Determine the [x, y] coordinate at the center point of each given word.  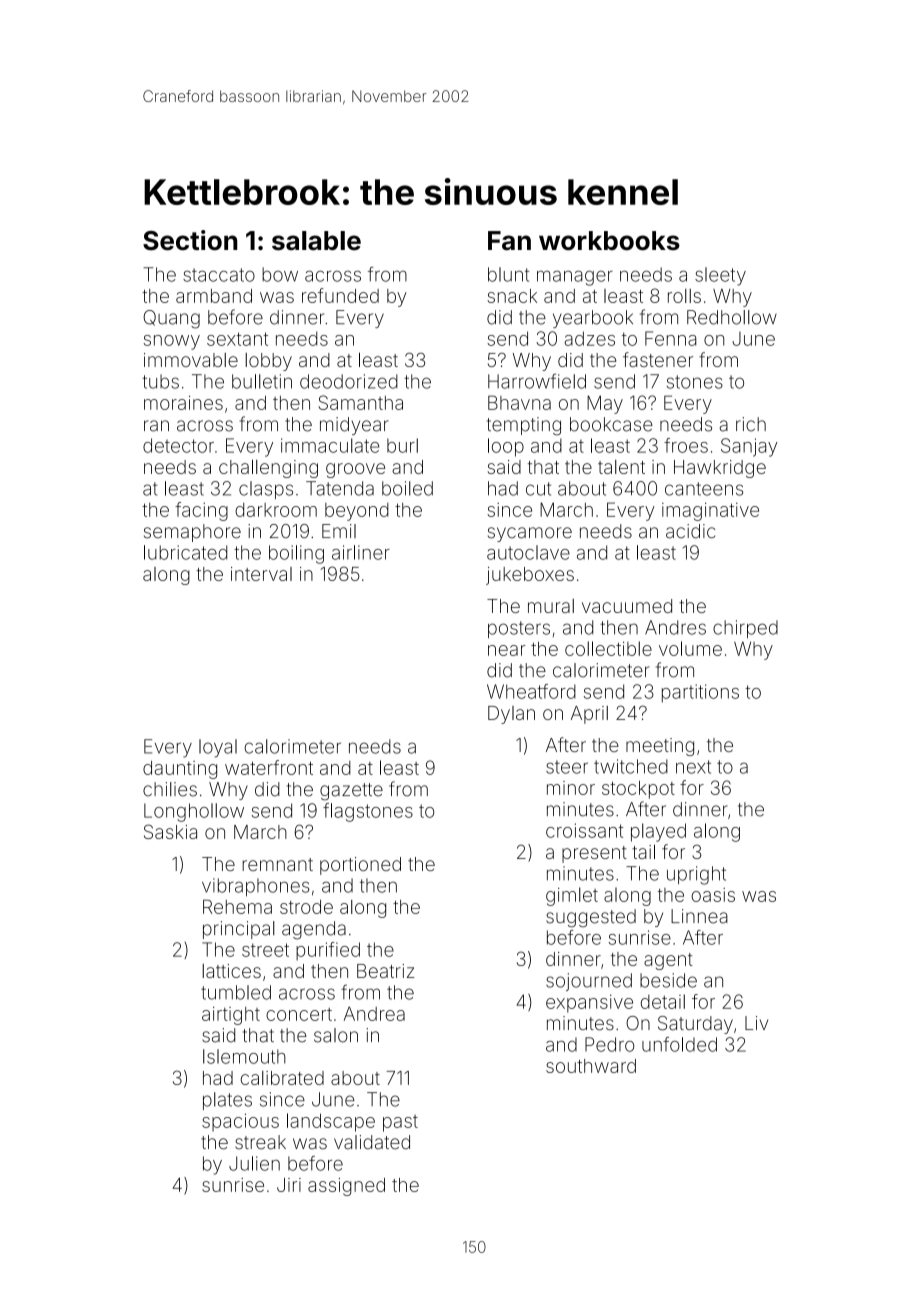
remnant [277, 864]
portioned [360, 866]
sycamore [530, 534]
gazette [351, 792]
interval [261, 574]
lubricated [185, 552]
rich [751, 424]
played [658, 832]
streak [260, 1142]
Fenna [670, 338]
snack [512, 296]
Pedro [609, 1044]
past [400, 1123]
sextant [237, 339]
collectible [608, 648]
